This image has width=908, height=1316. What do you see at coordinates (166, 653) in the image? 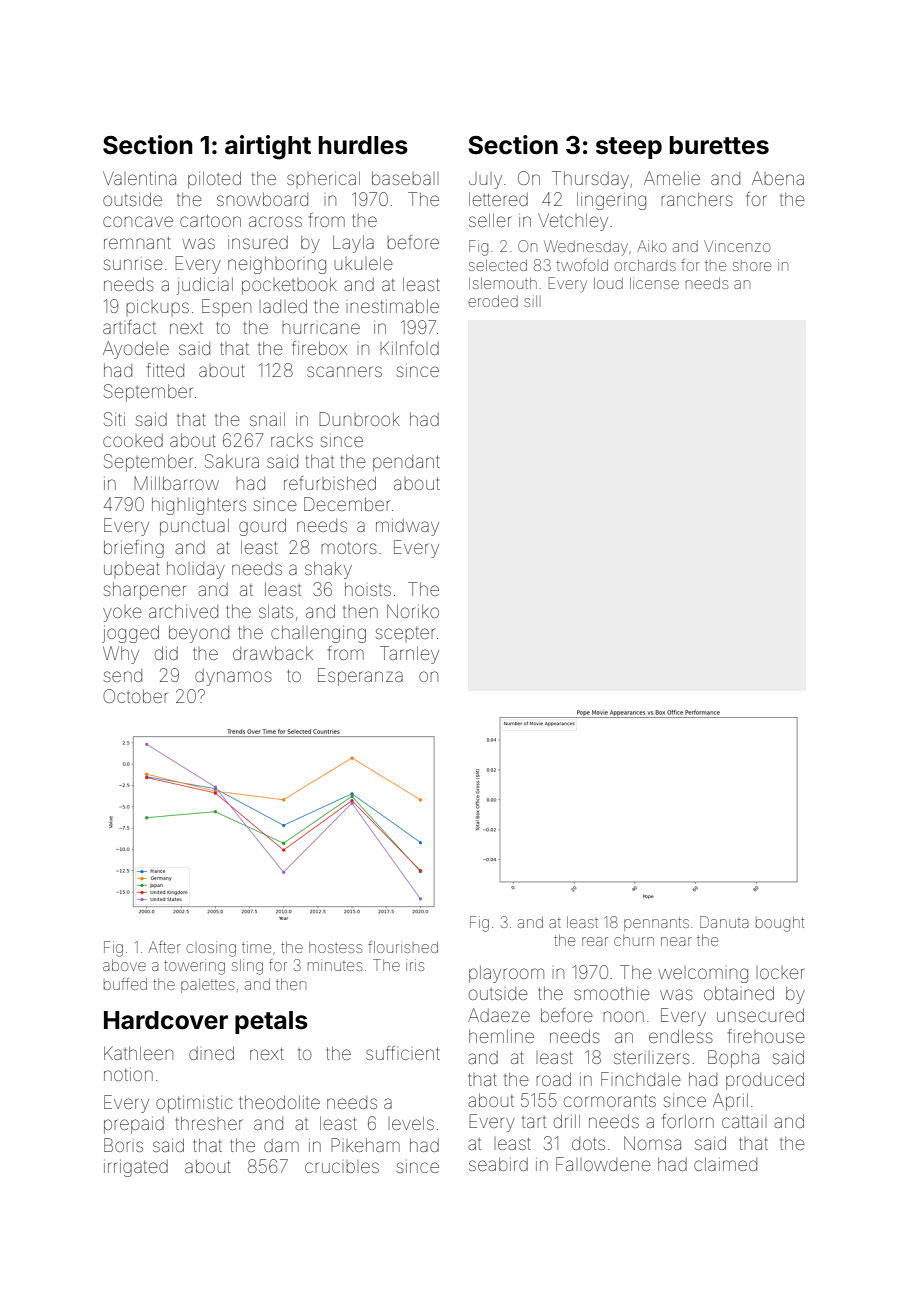
I see `did` at bounding box center [166, 653].
